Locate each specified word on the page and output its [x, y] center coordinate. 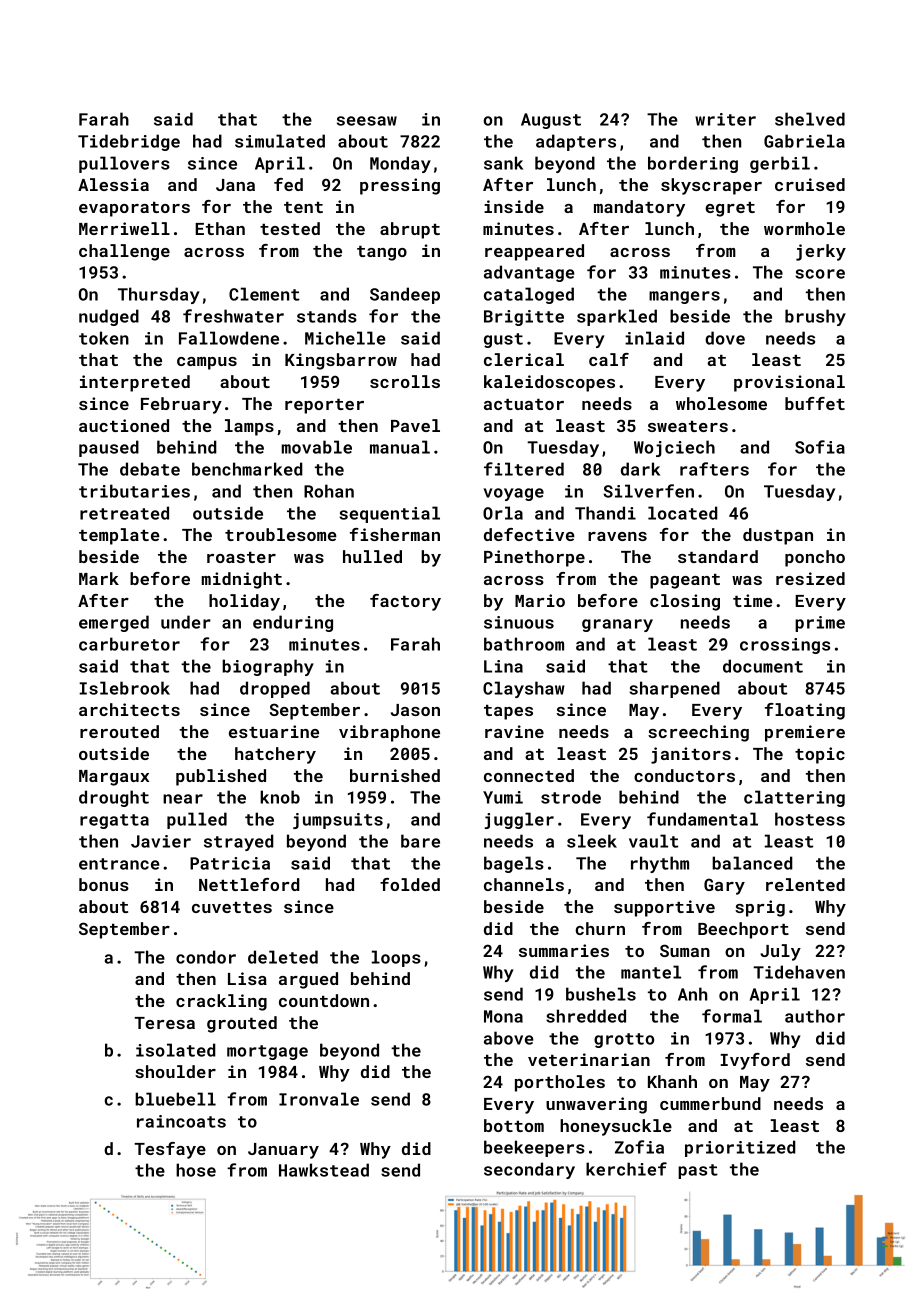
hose [196, 1170]
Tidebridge [129, 142]
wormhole [804, 228]
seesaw [367, 121]
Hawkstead [324, 1170]
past [698, 1171]
